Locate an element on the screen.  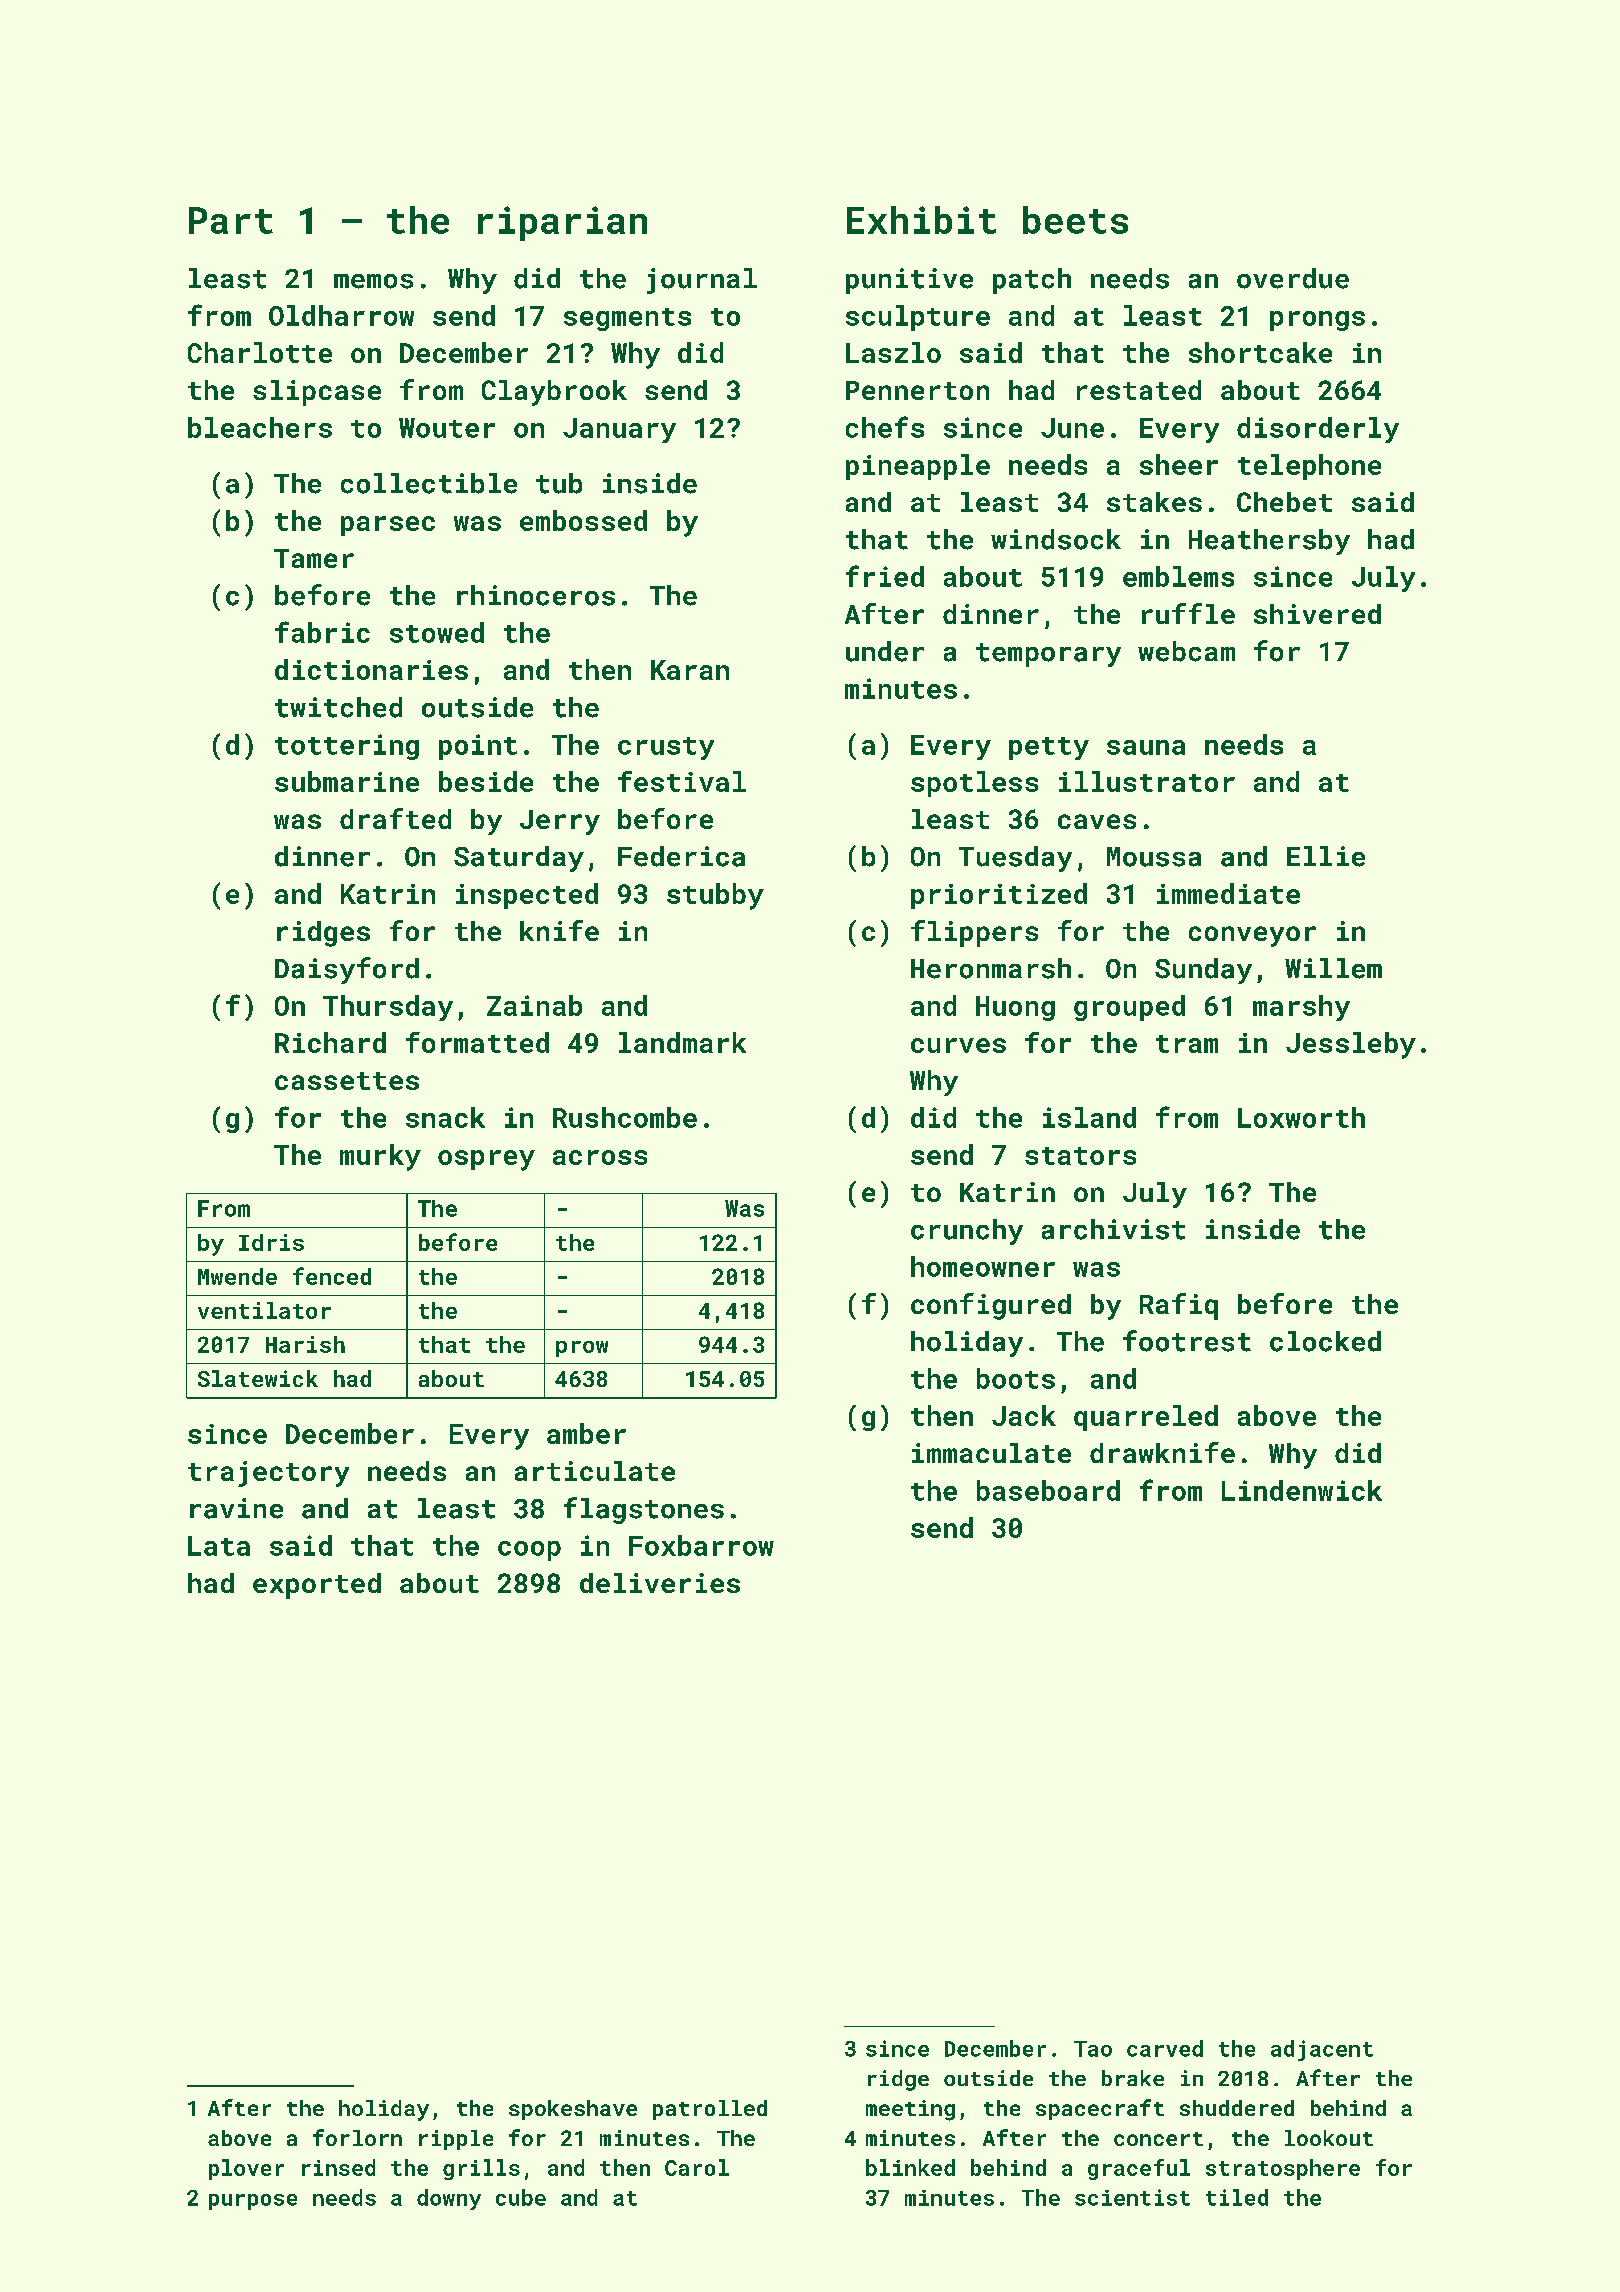
overdue is located at coordinates (1293, 278).
